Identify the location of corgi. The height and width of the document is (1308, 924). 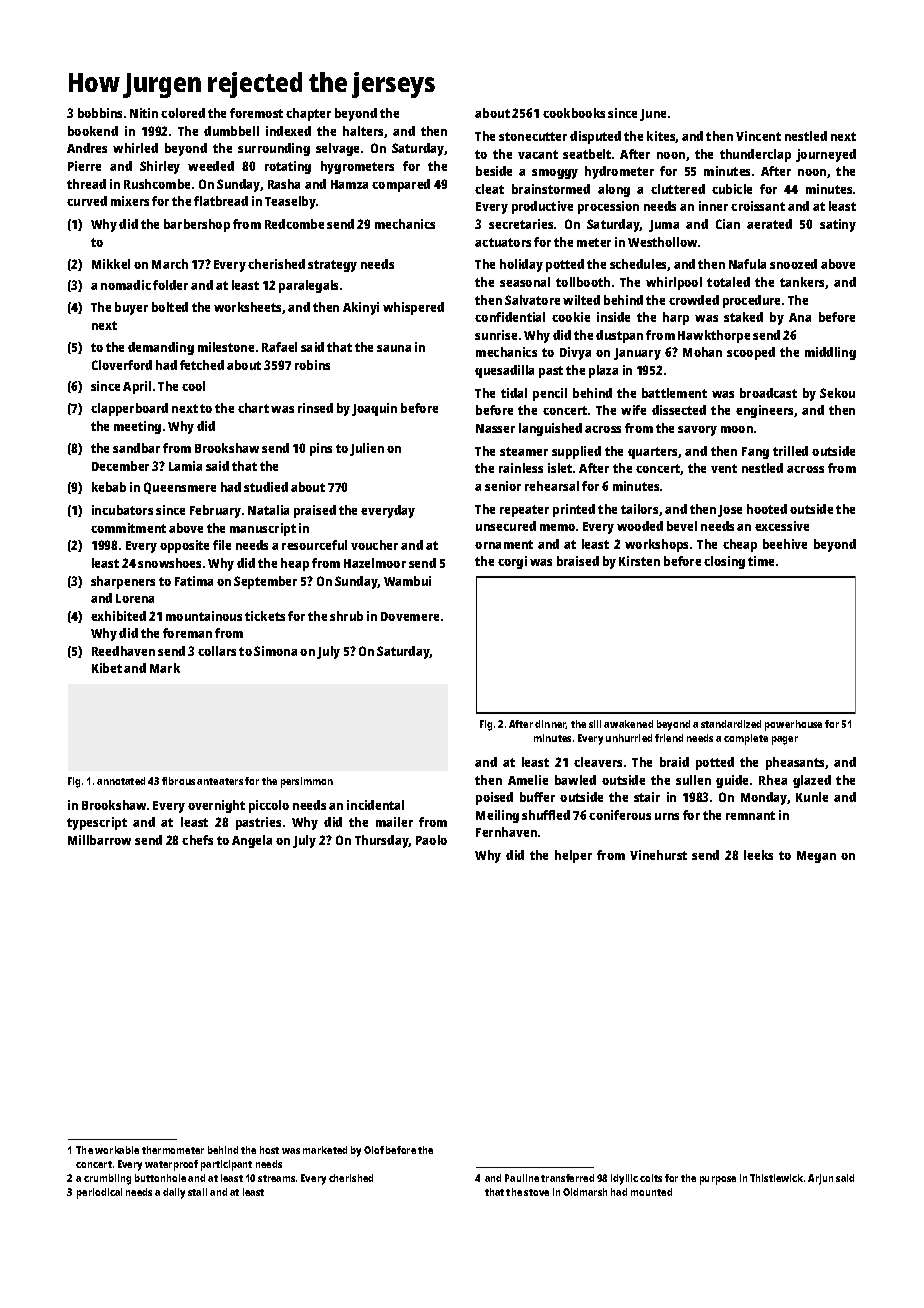
(512, 562).
